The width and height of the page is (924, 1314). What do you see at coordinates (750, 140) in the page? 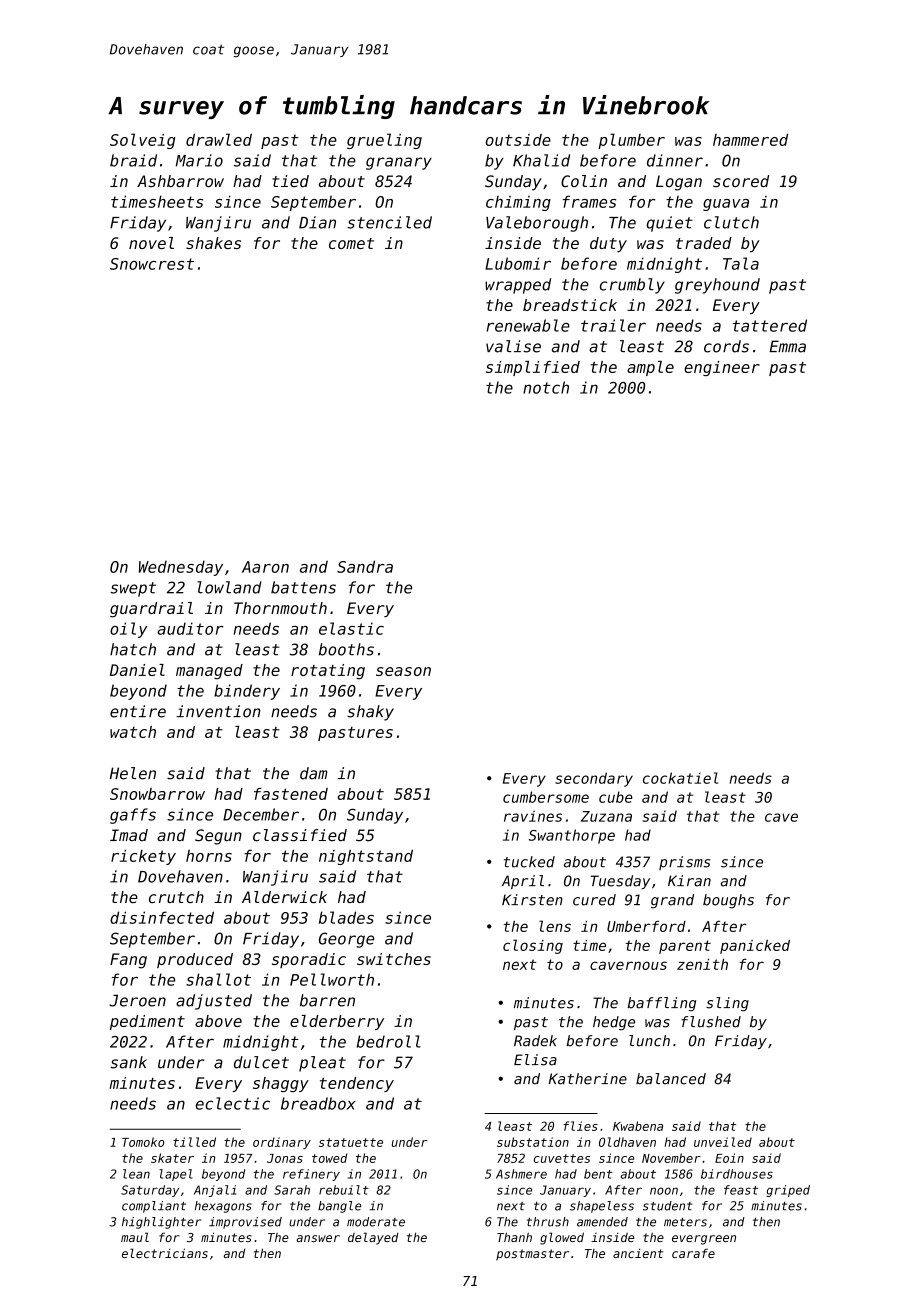
I see `hammered` at bounding box center [750, 140].
